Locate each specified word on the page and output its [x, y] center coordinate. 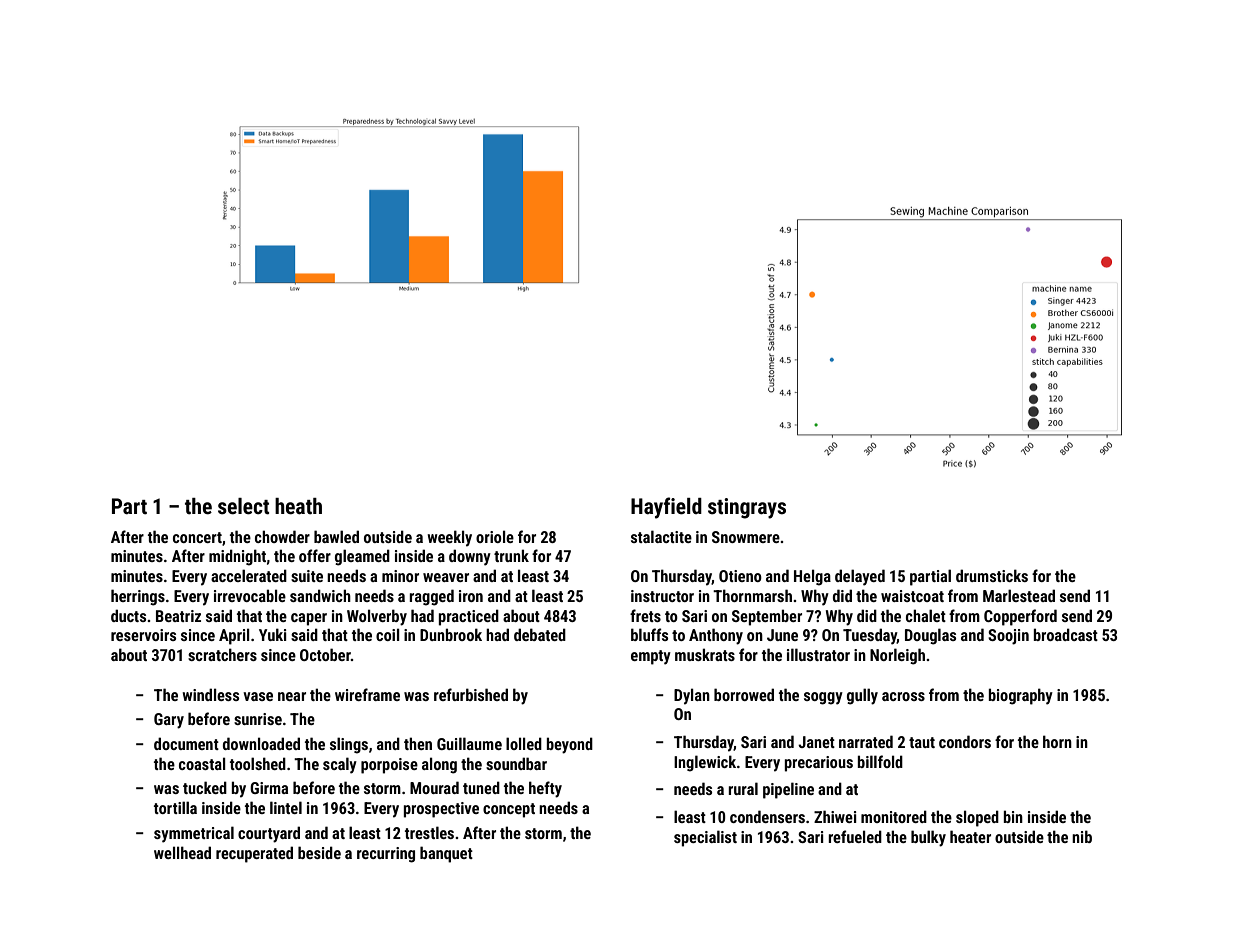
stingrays [747, 508]
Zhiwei [835, 816]
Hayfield [666, 508]
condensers [767, 816]
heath [298, 506]
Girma [269, 788]
